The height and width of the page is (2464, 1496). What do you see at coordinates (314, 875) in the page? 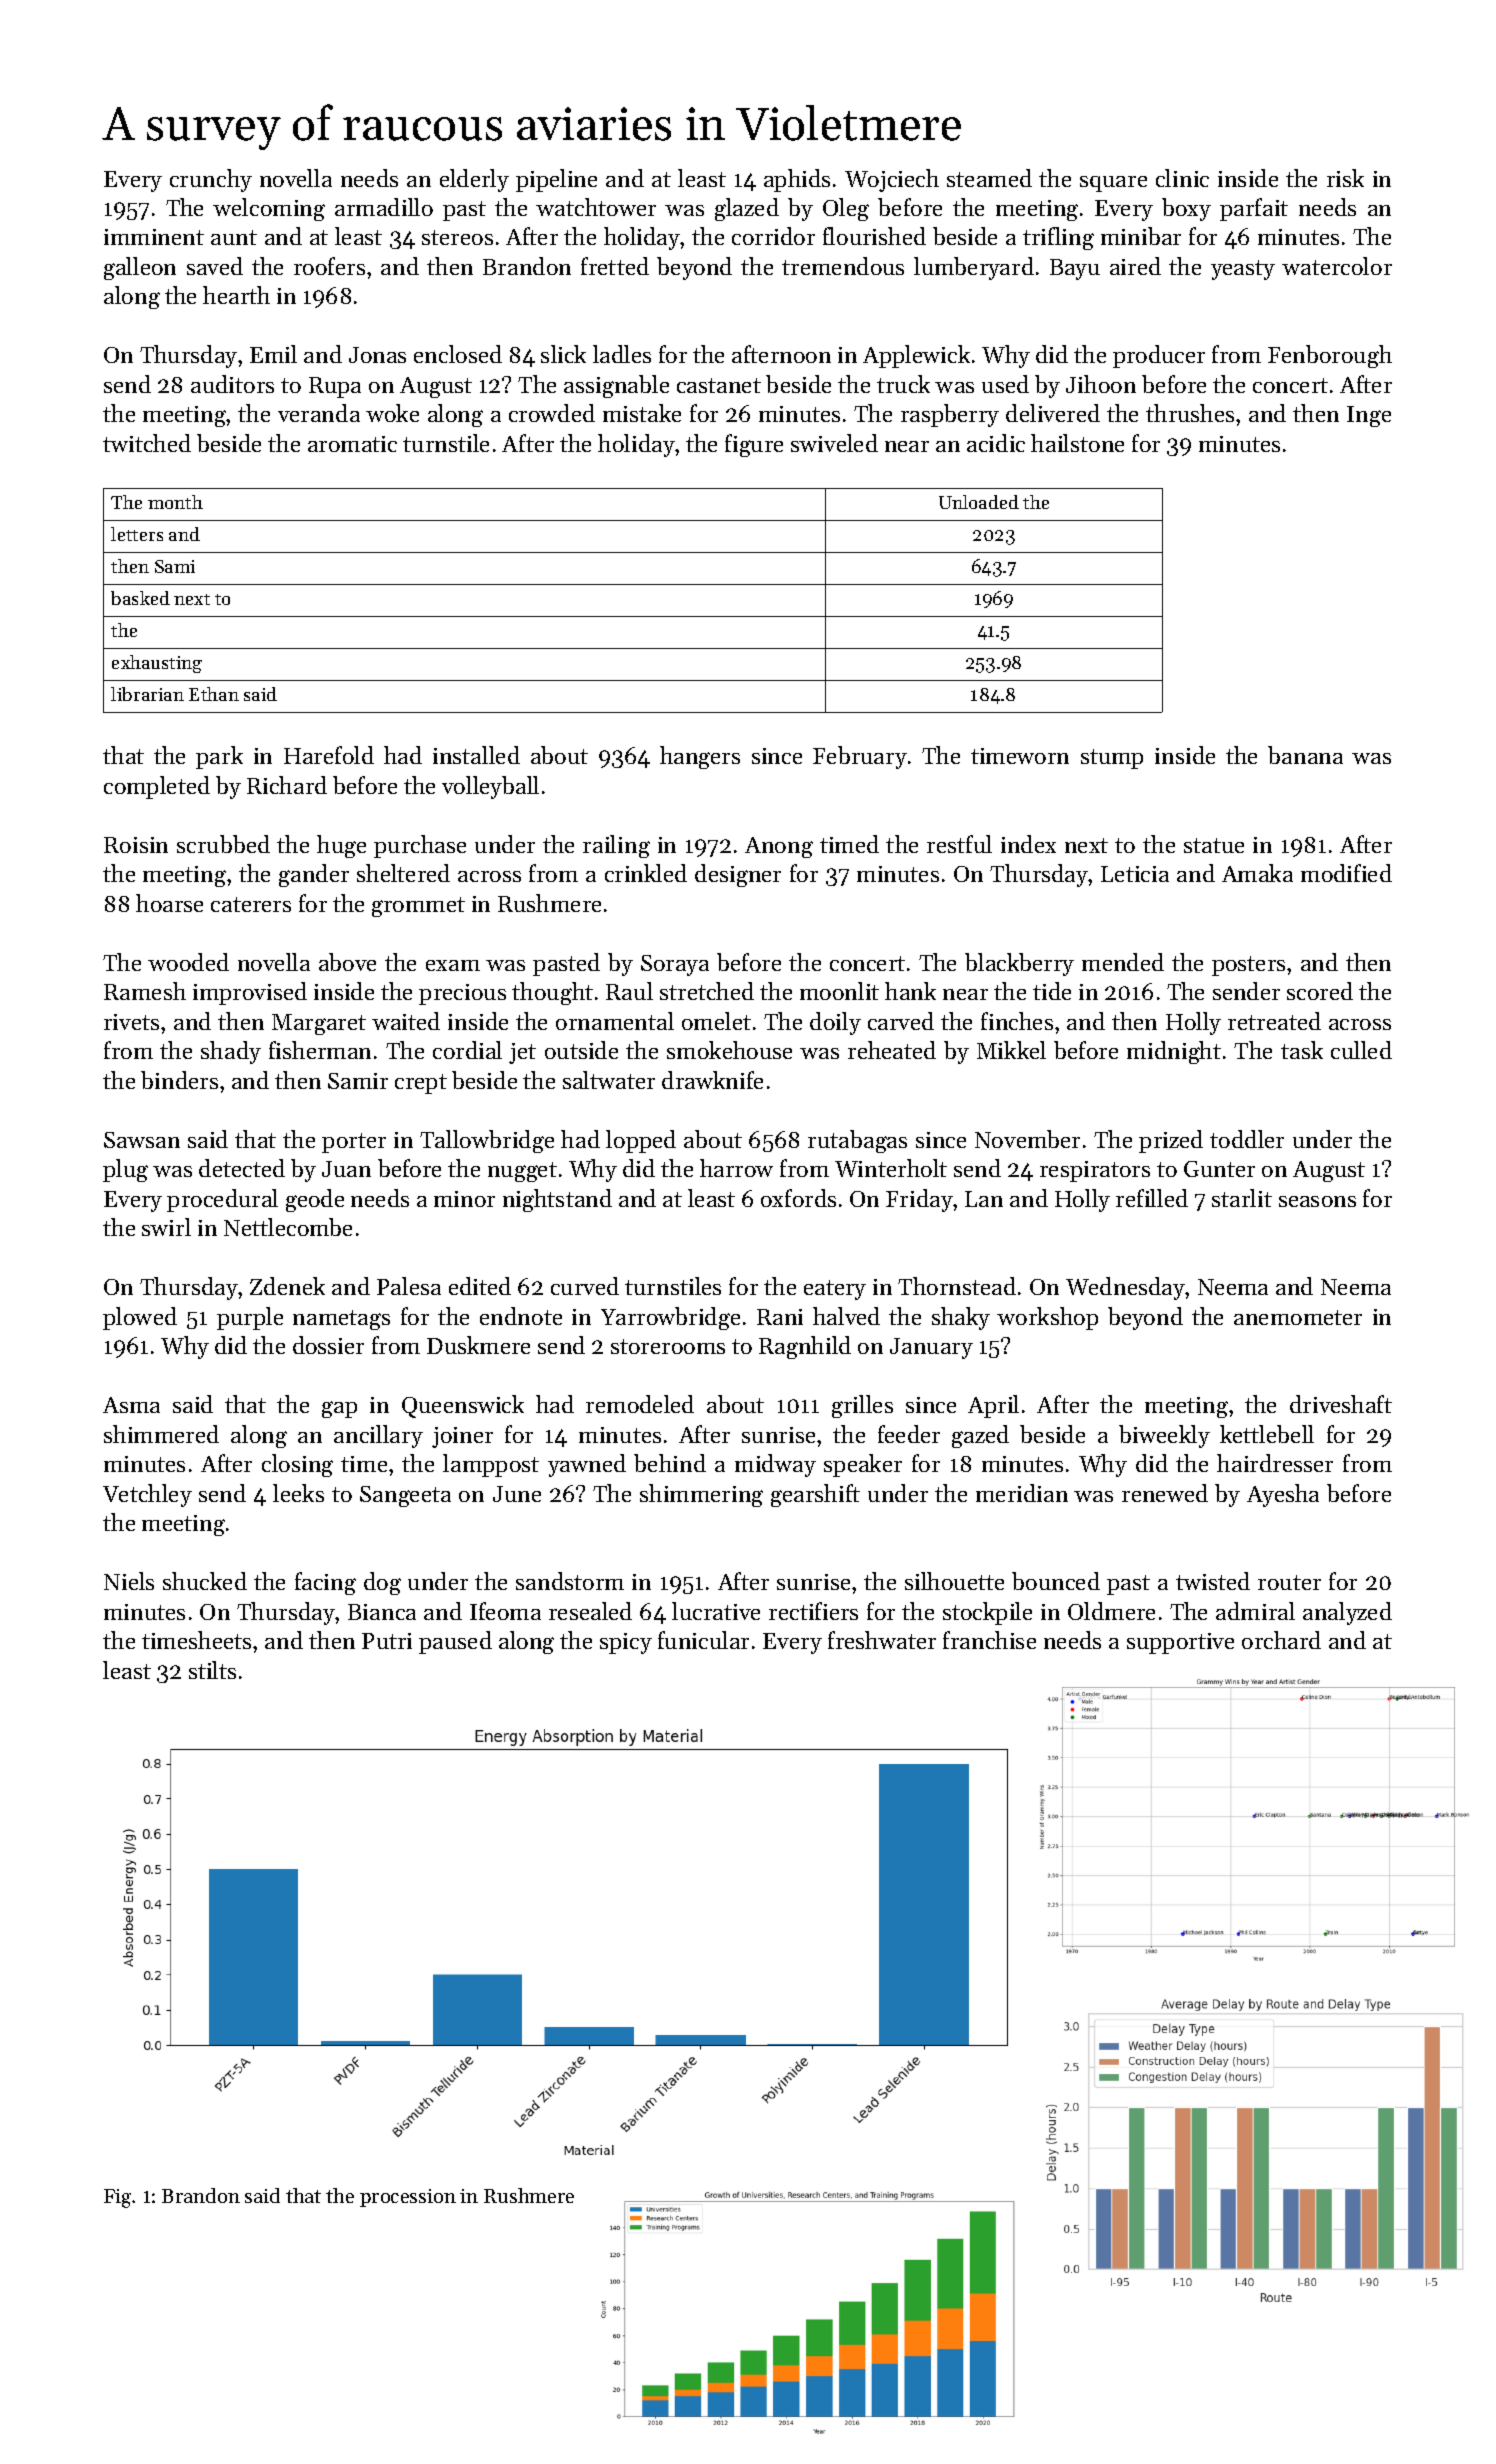
I see `gander` at bounding box center [314, 875].
